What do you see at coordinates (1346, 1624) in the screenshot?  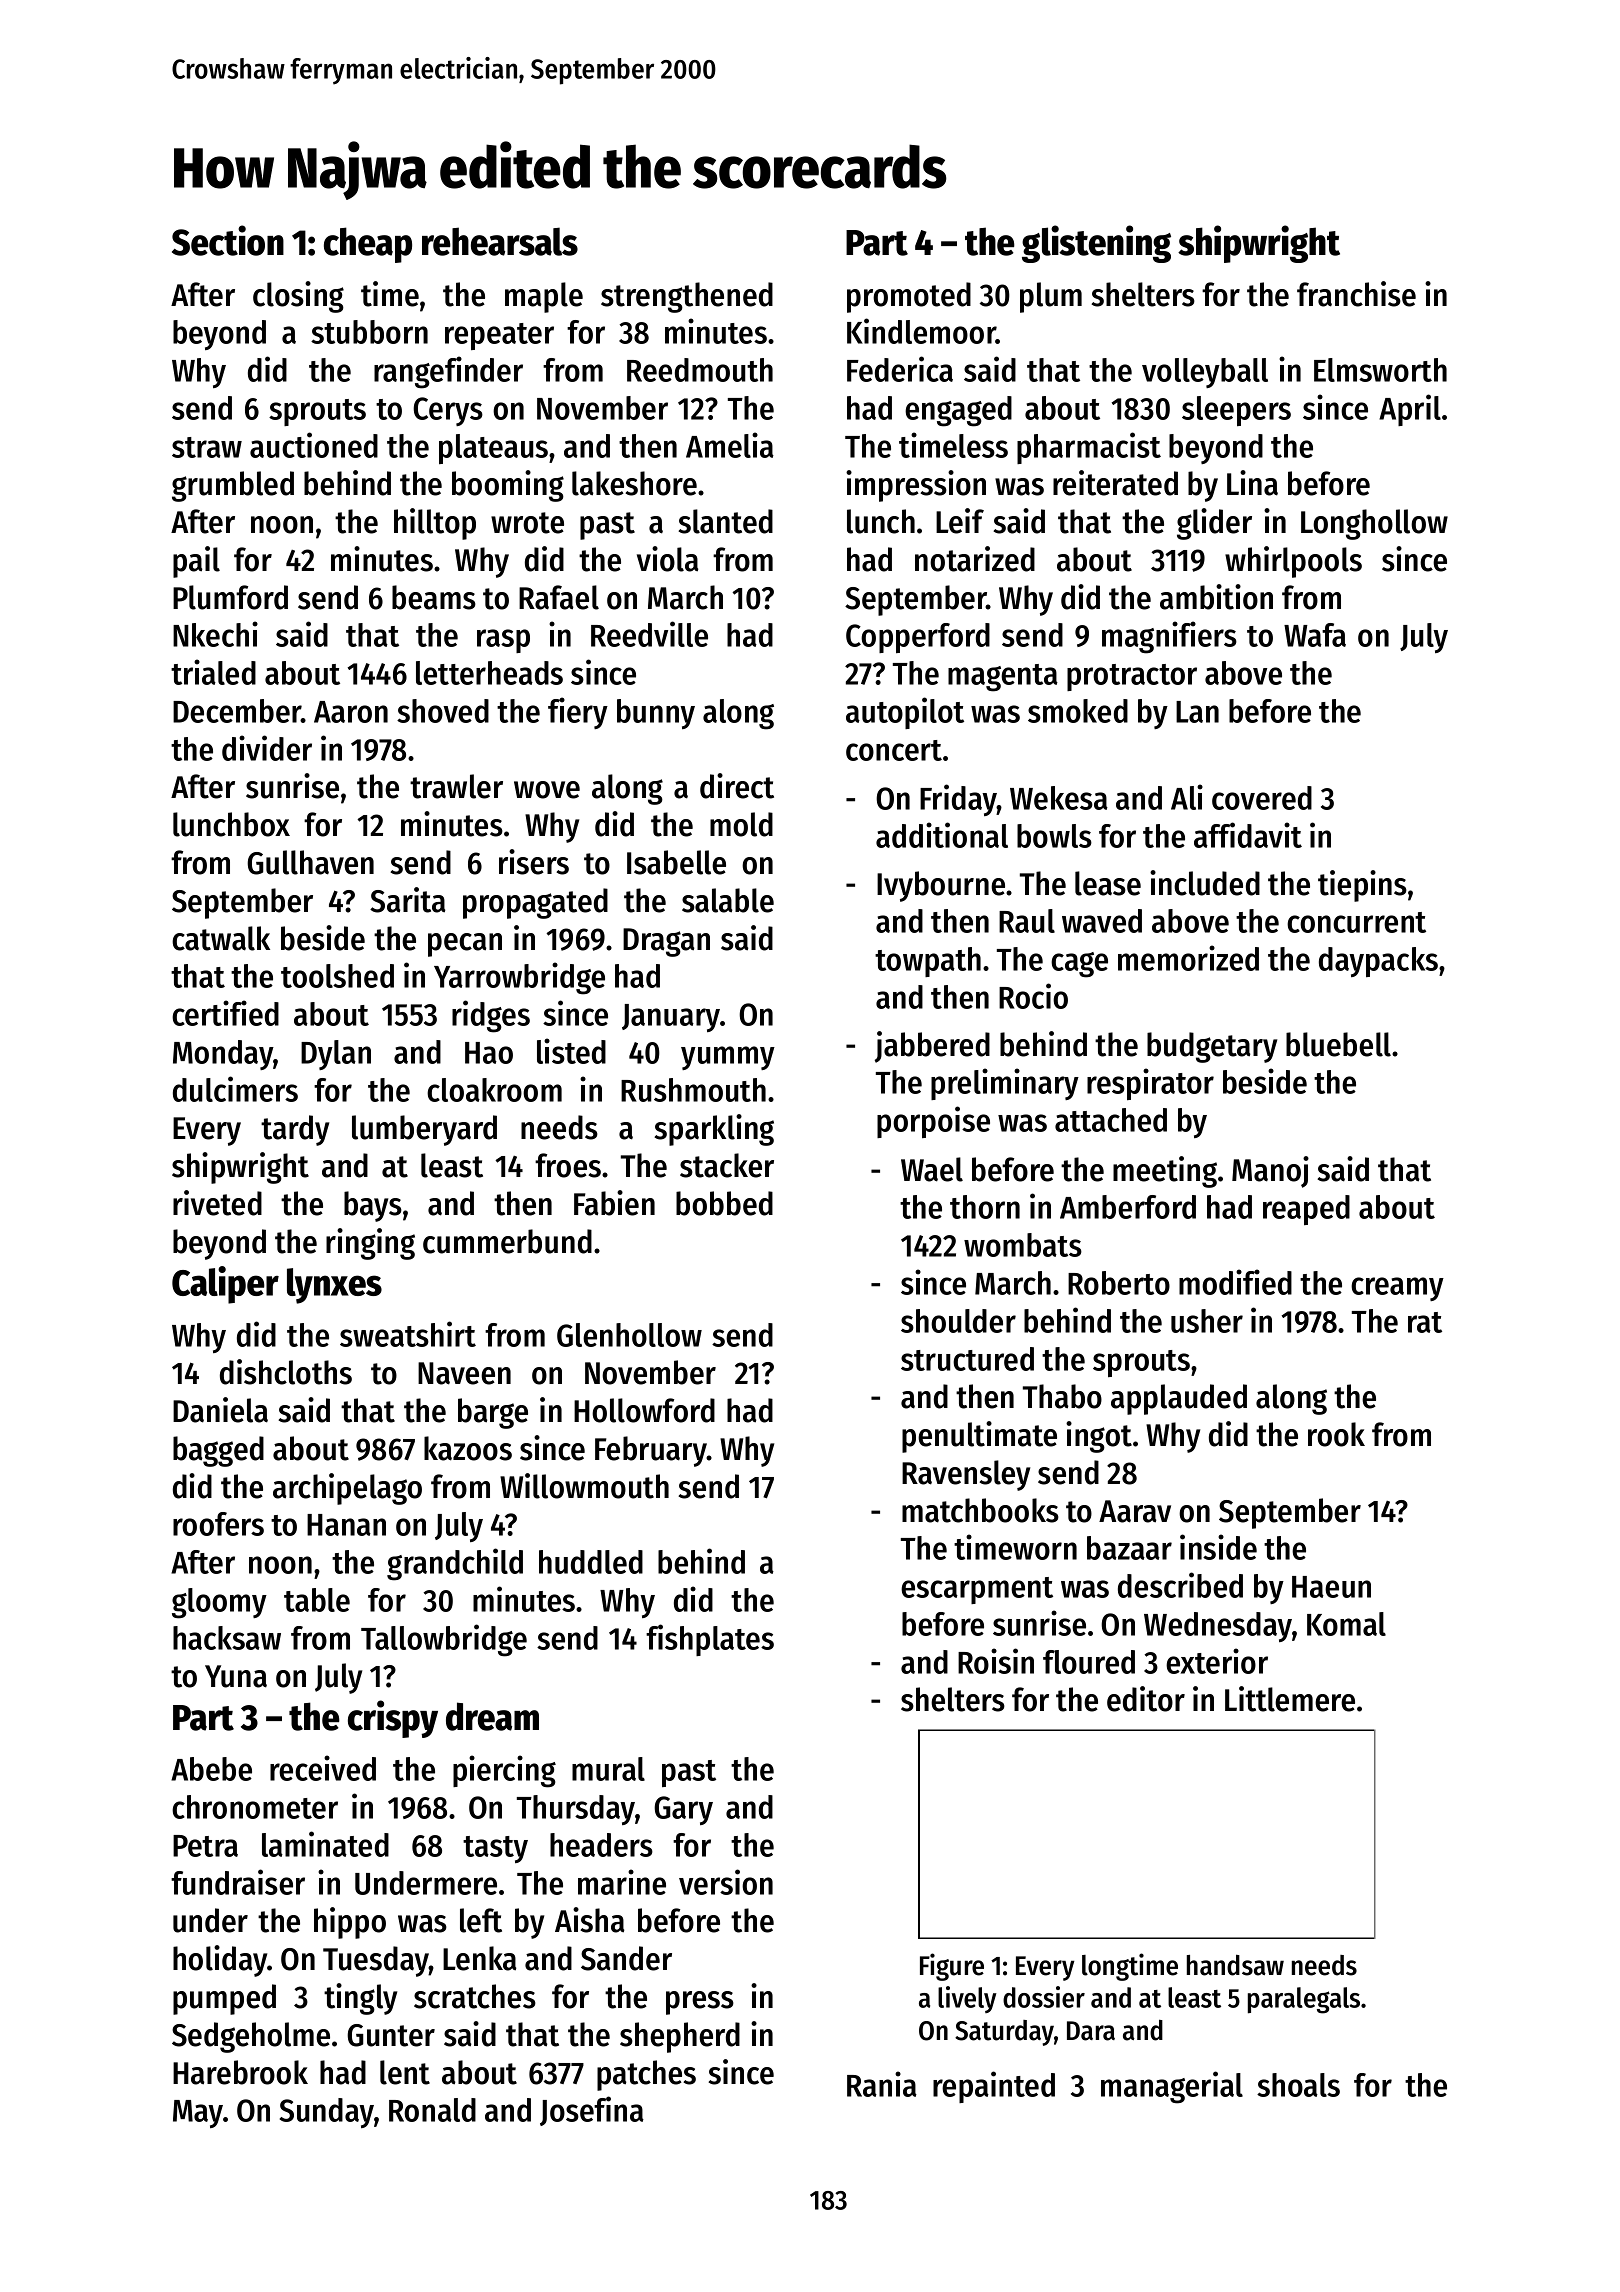 I see `Komal` at bounding box center [1346, 1624].
